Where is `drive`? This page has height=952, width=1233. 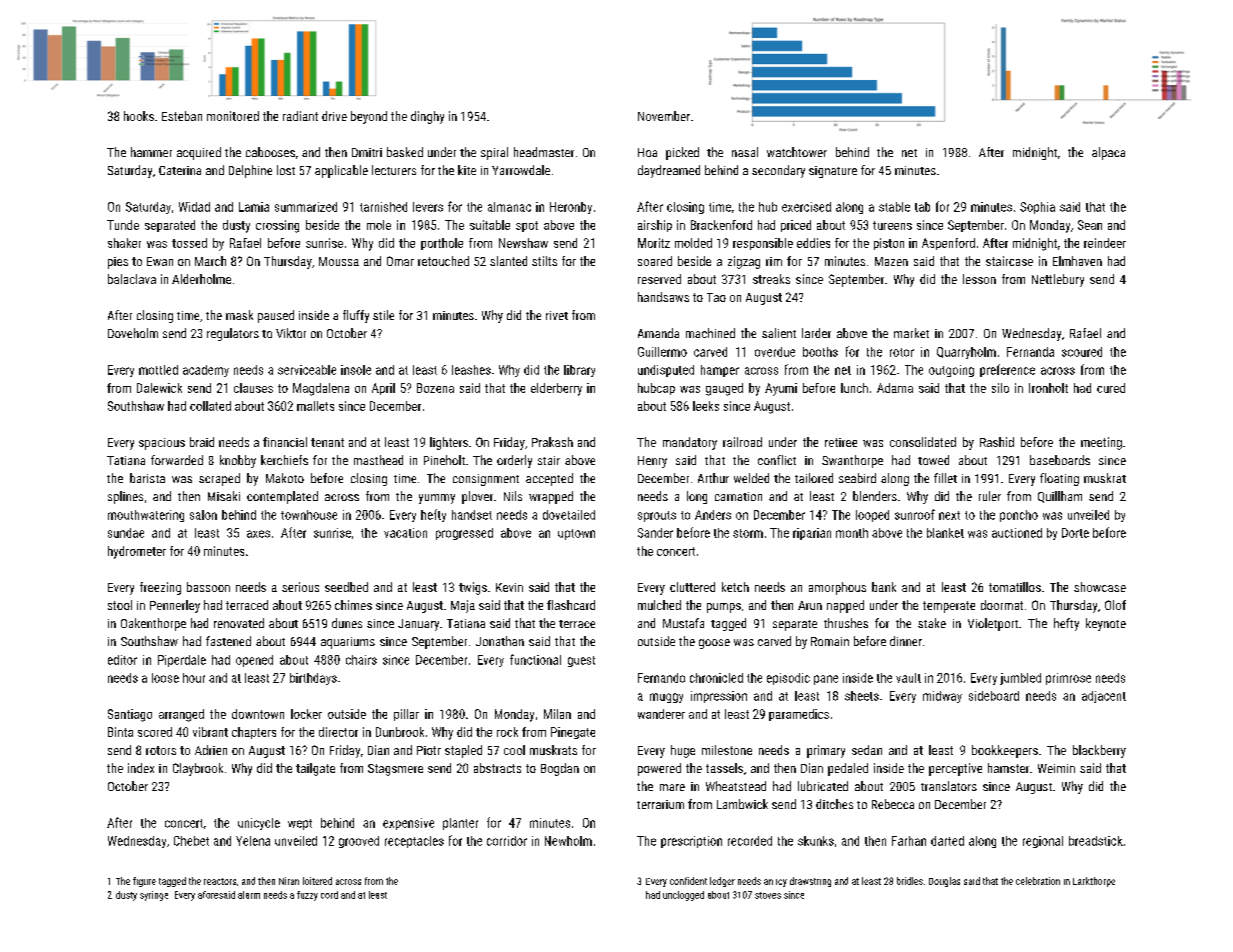
drive is located at coordinates (334, 116).
